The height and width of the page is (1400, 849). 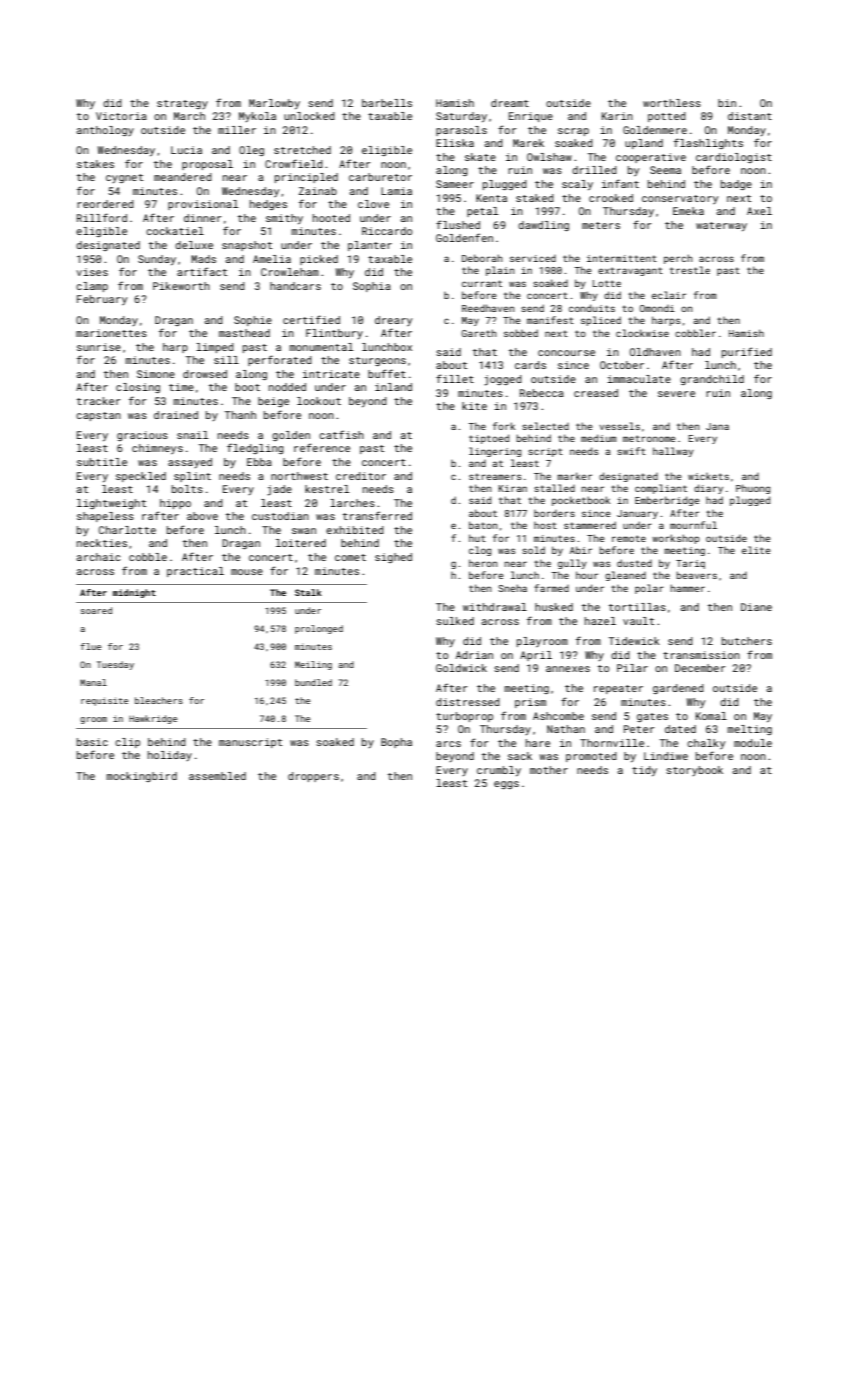 I want to click on boot, so click(x=247, y=387).
